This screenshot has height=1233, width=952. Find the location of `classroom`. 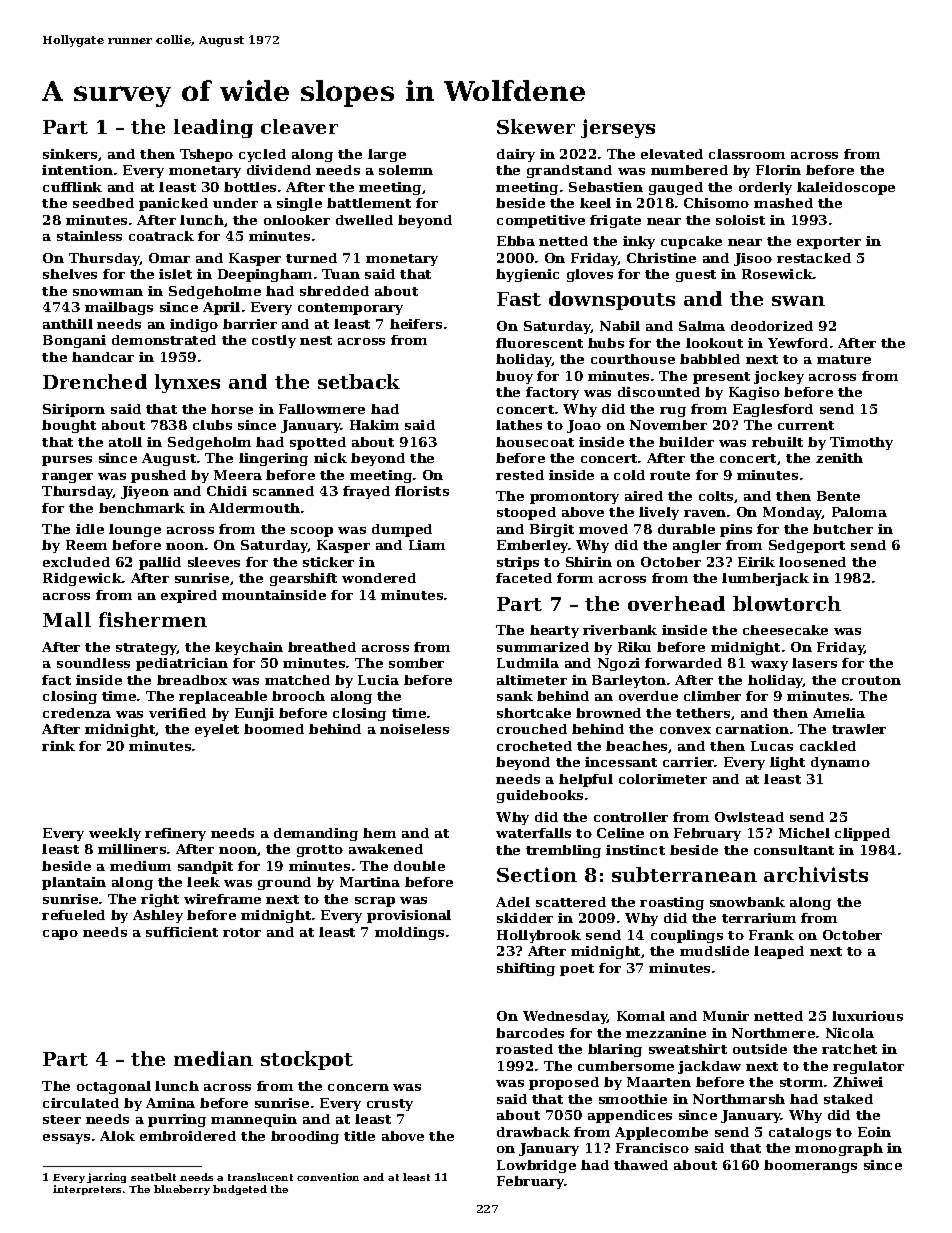

classroom is located at coordinates (747, 154).
